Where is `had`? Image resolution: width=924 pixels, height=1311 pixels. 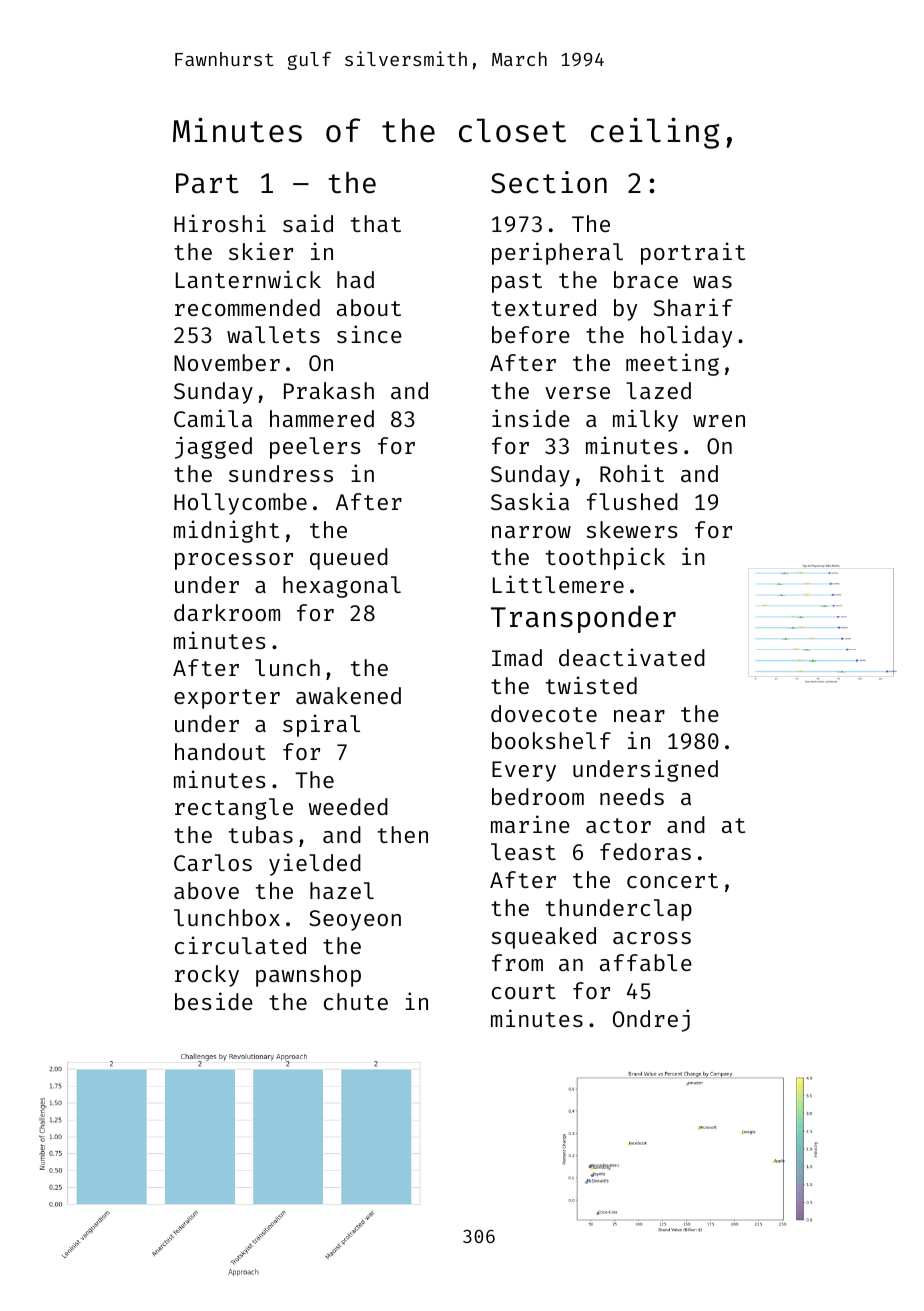 had is located at coordinates (355, 279).
